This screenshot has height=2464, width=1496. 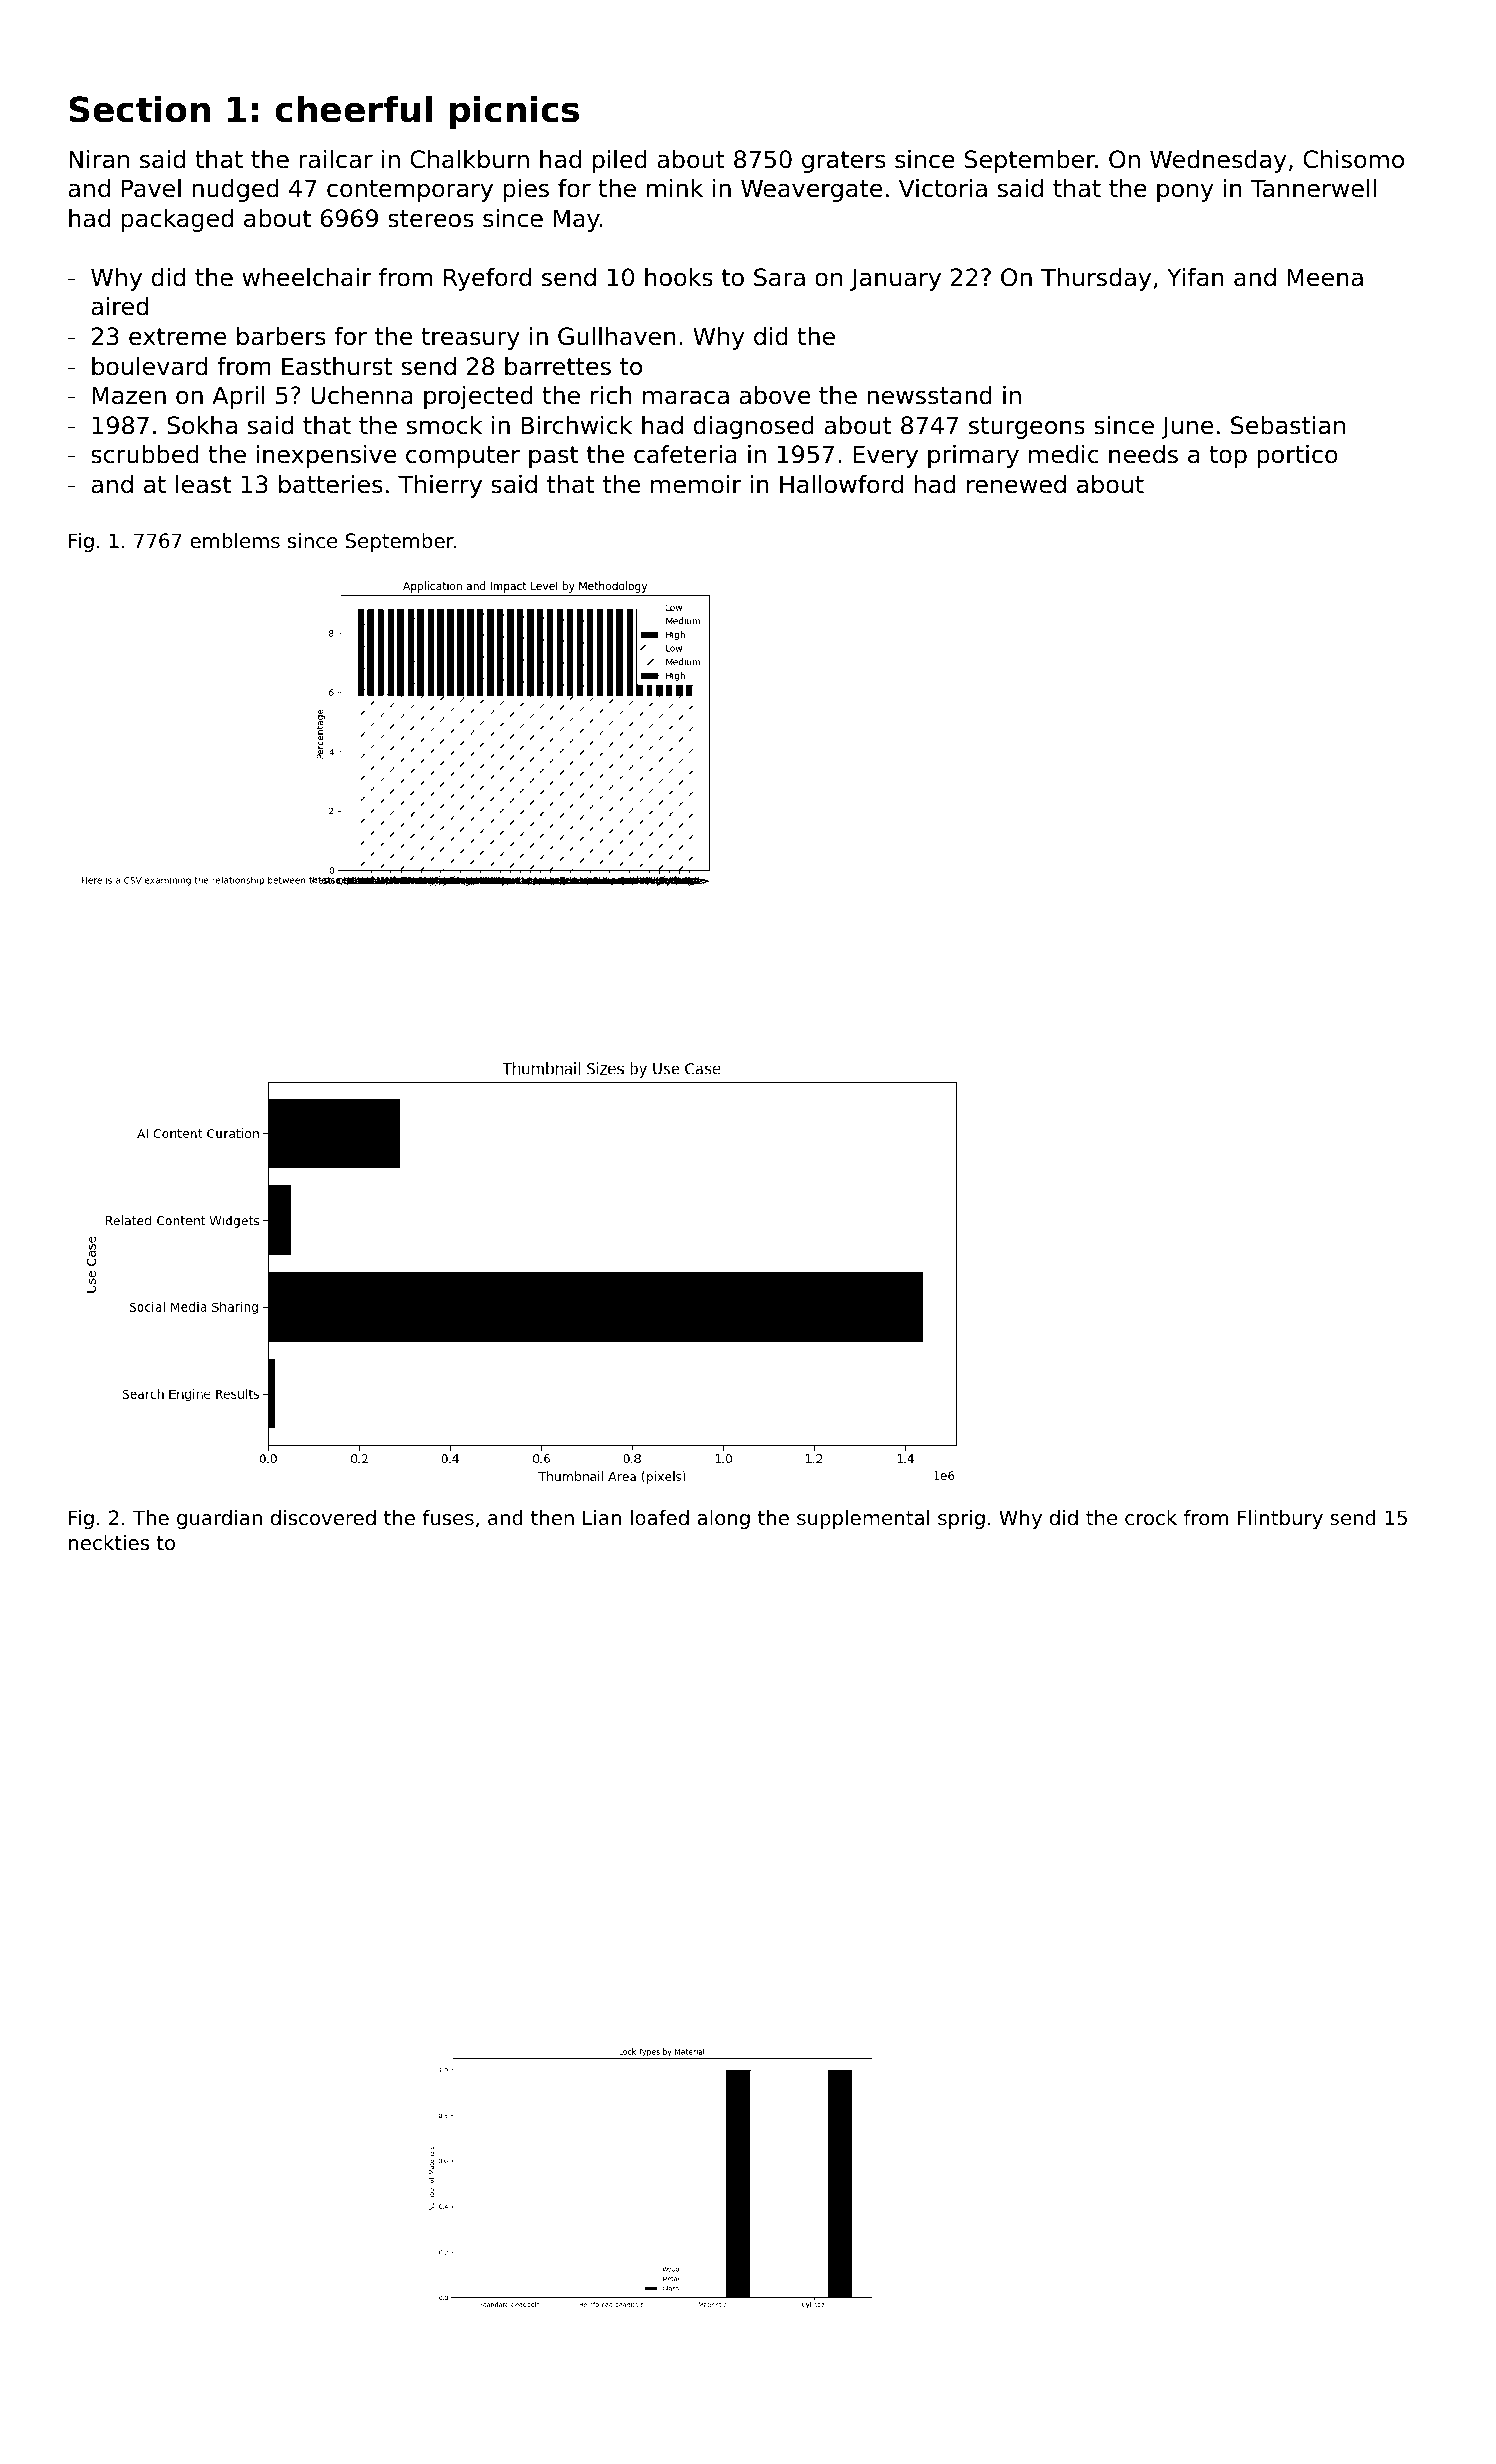 I want to click on emblems, so click(x=235, y=541).
